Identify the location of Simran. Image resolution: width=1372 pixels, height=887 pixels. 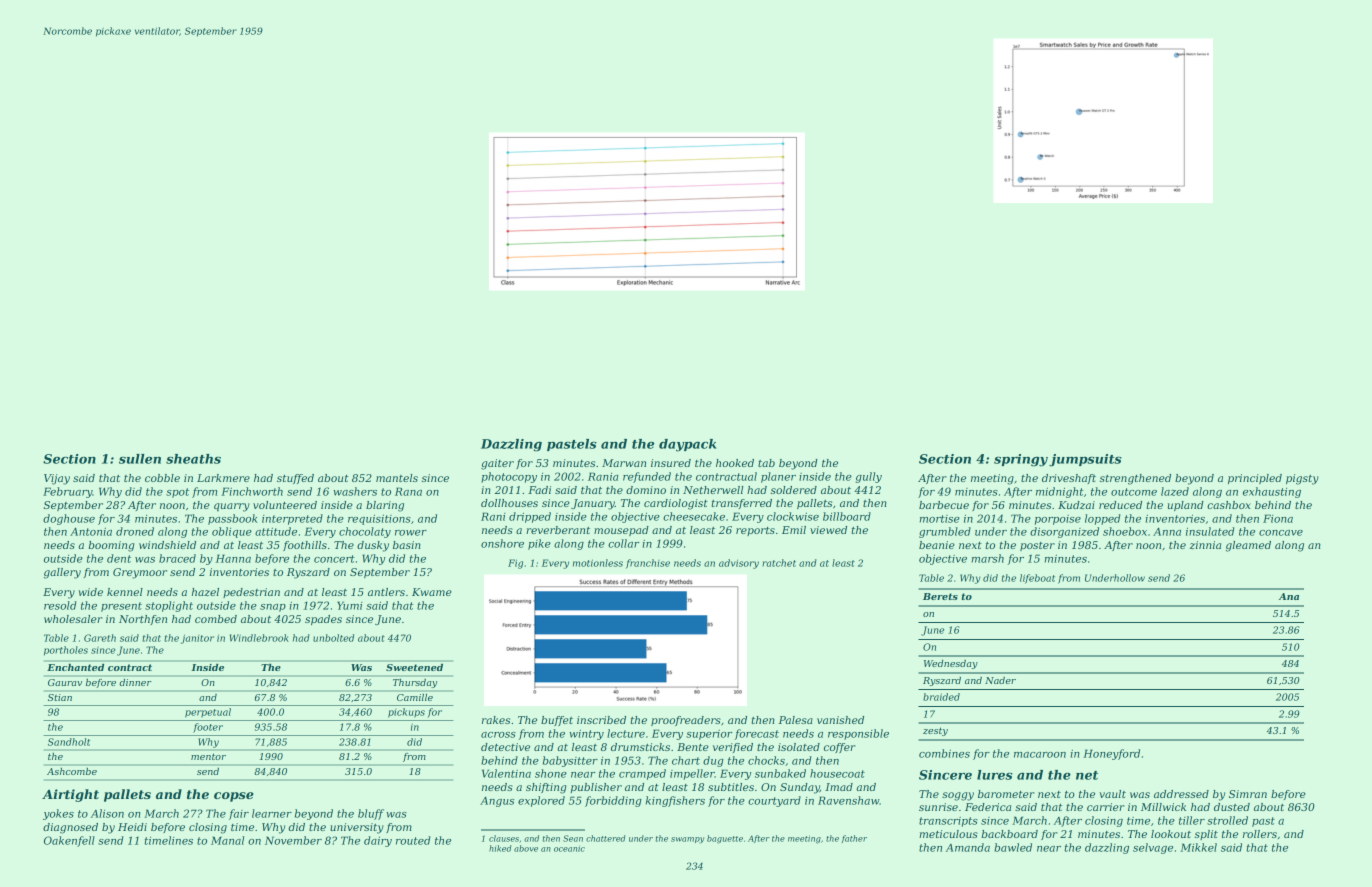
(1248, 794).
